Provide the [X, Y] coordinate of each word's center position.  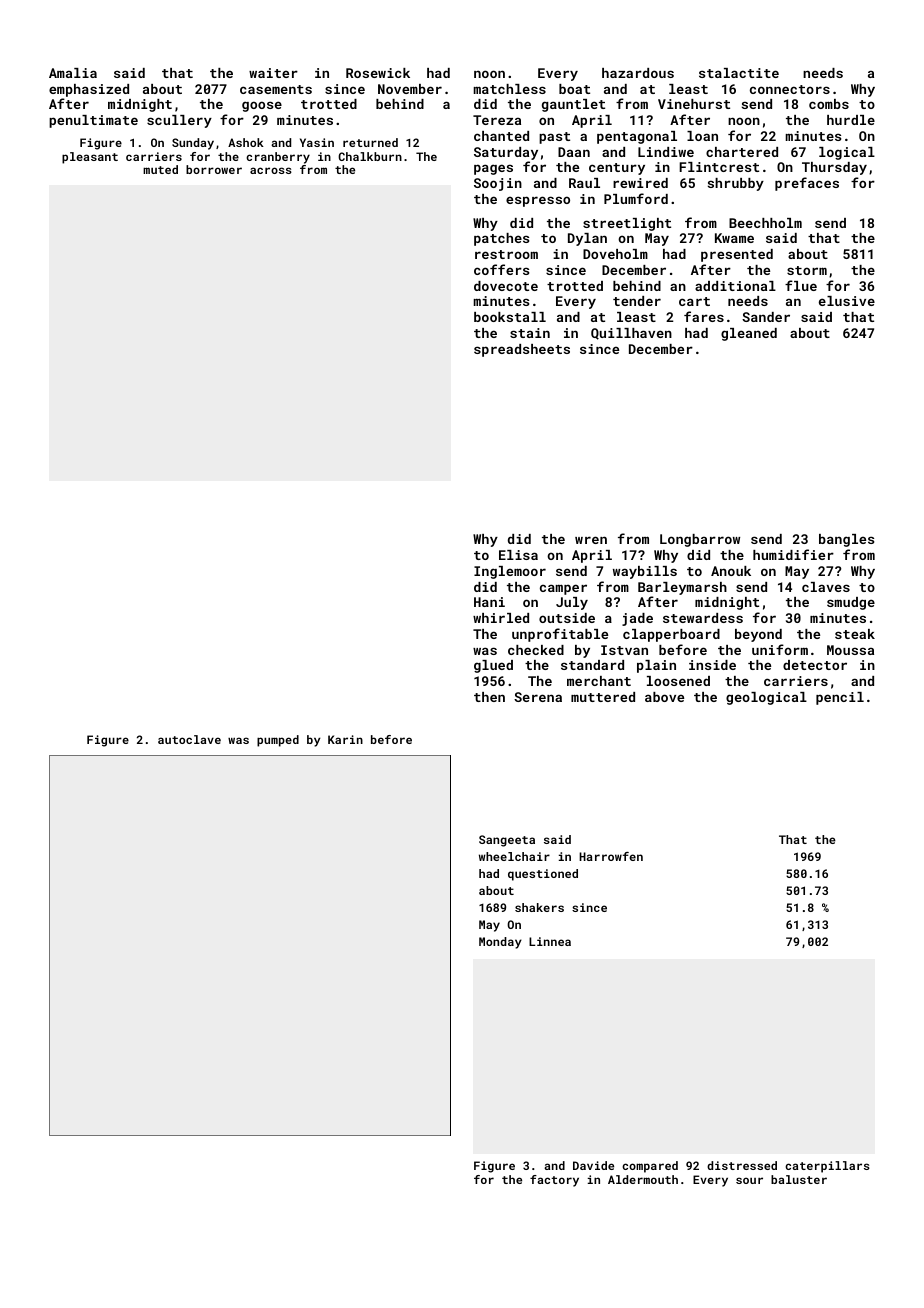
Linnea [550, 941]
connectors [790, 89]
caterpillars [827, 1167]
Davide [593, 1165]
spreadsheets [522, 350]
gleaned [749, 334]
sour [749, 1180]
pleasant [90, 158]
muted [160, 169]
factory [554, 1181]
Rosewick [378, 73]
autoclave [189, 739]
